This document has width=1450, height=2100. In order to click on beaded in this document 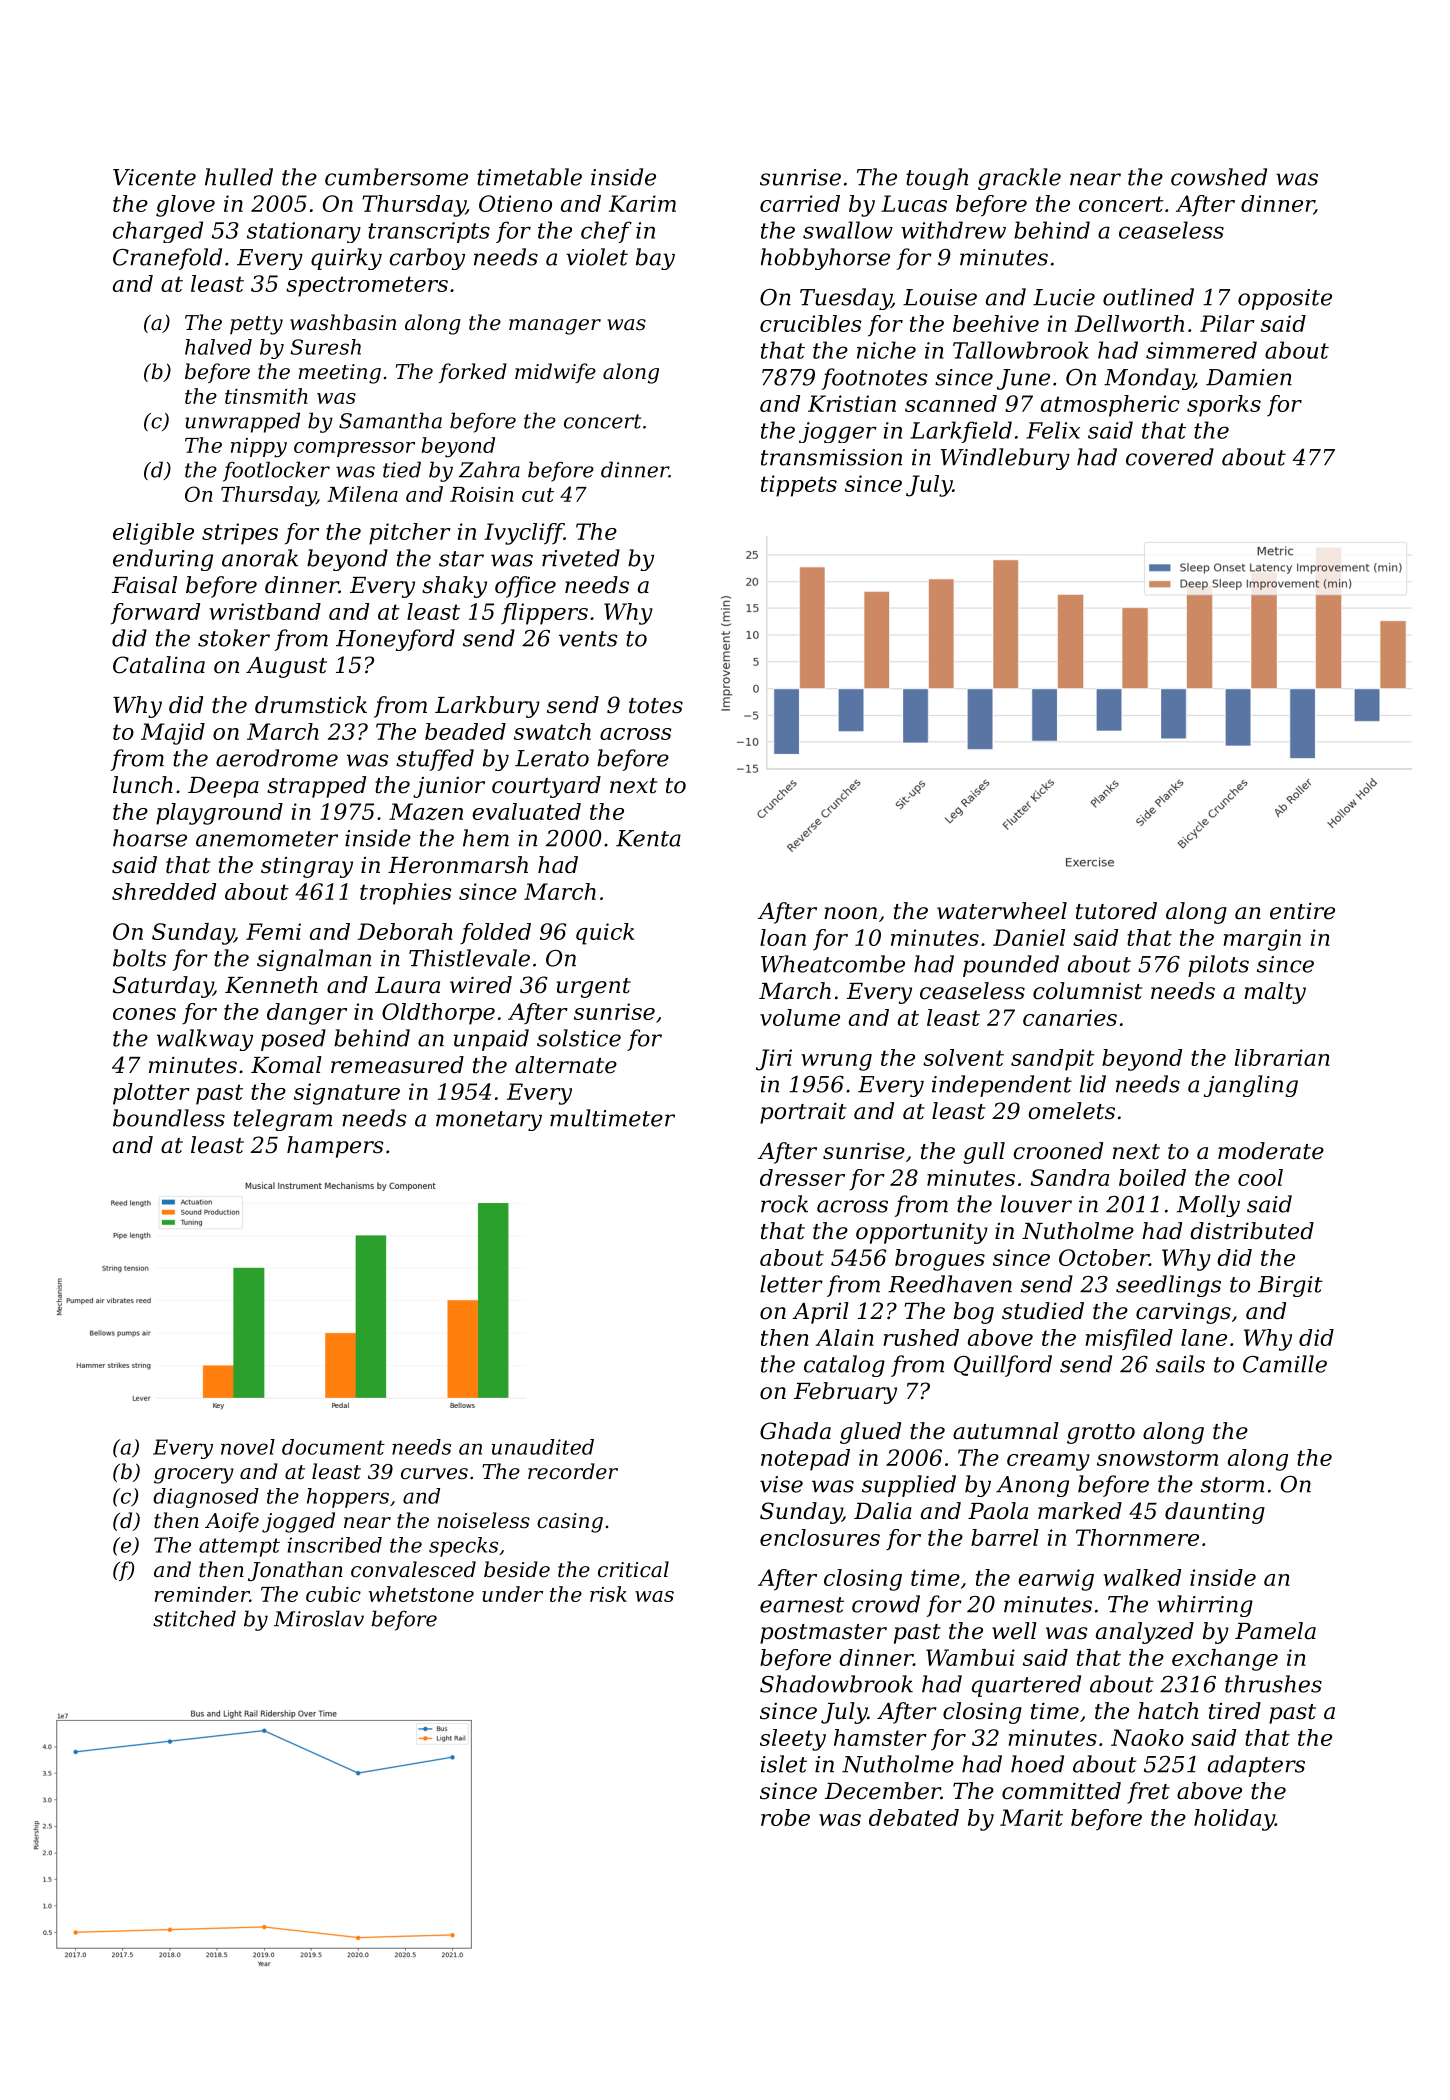, I will do `click(465, 731)`.
